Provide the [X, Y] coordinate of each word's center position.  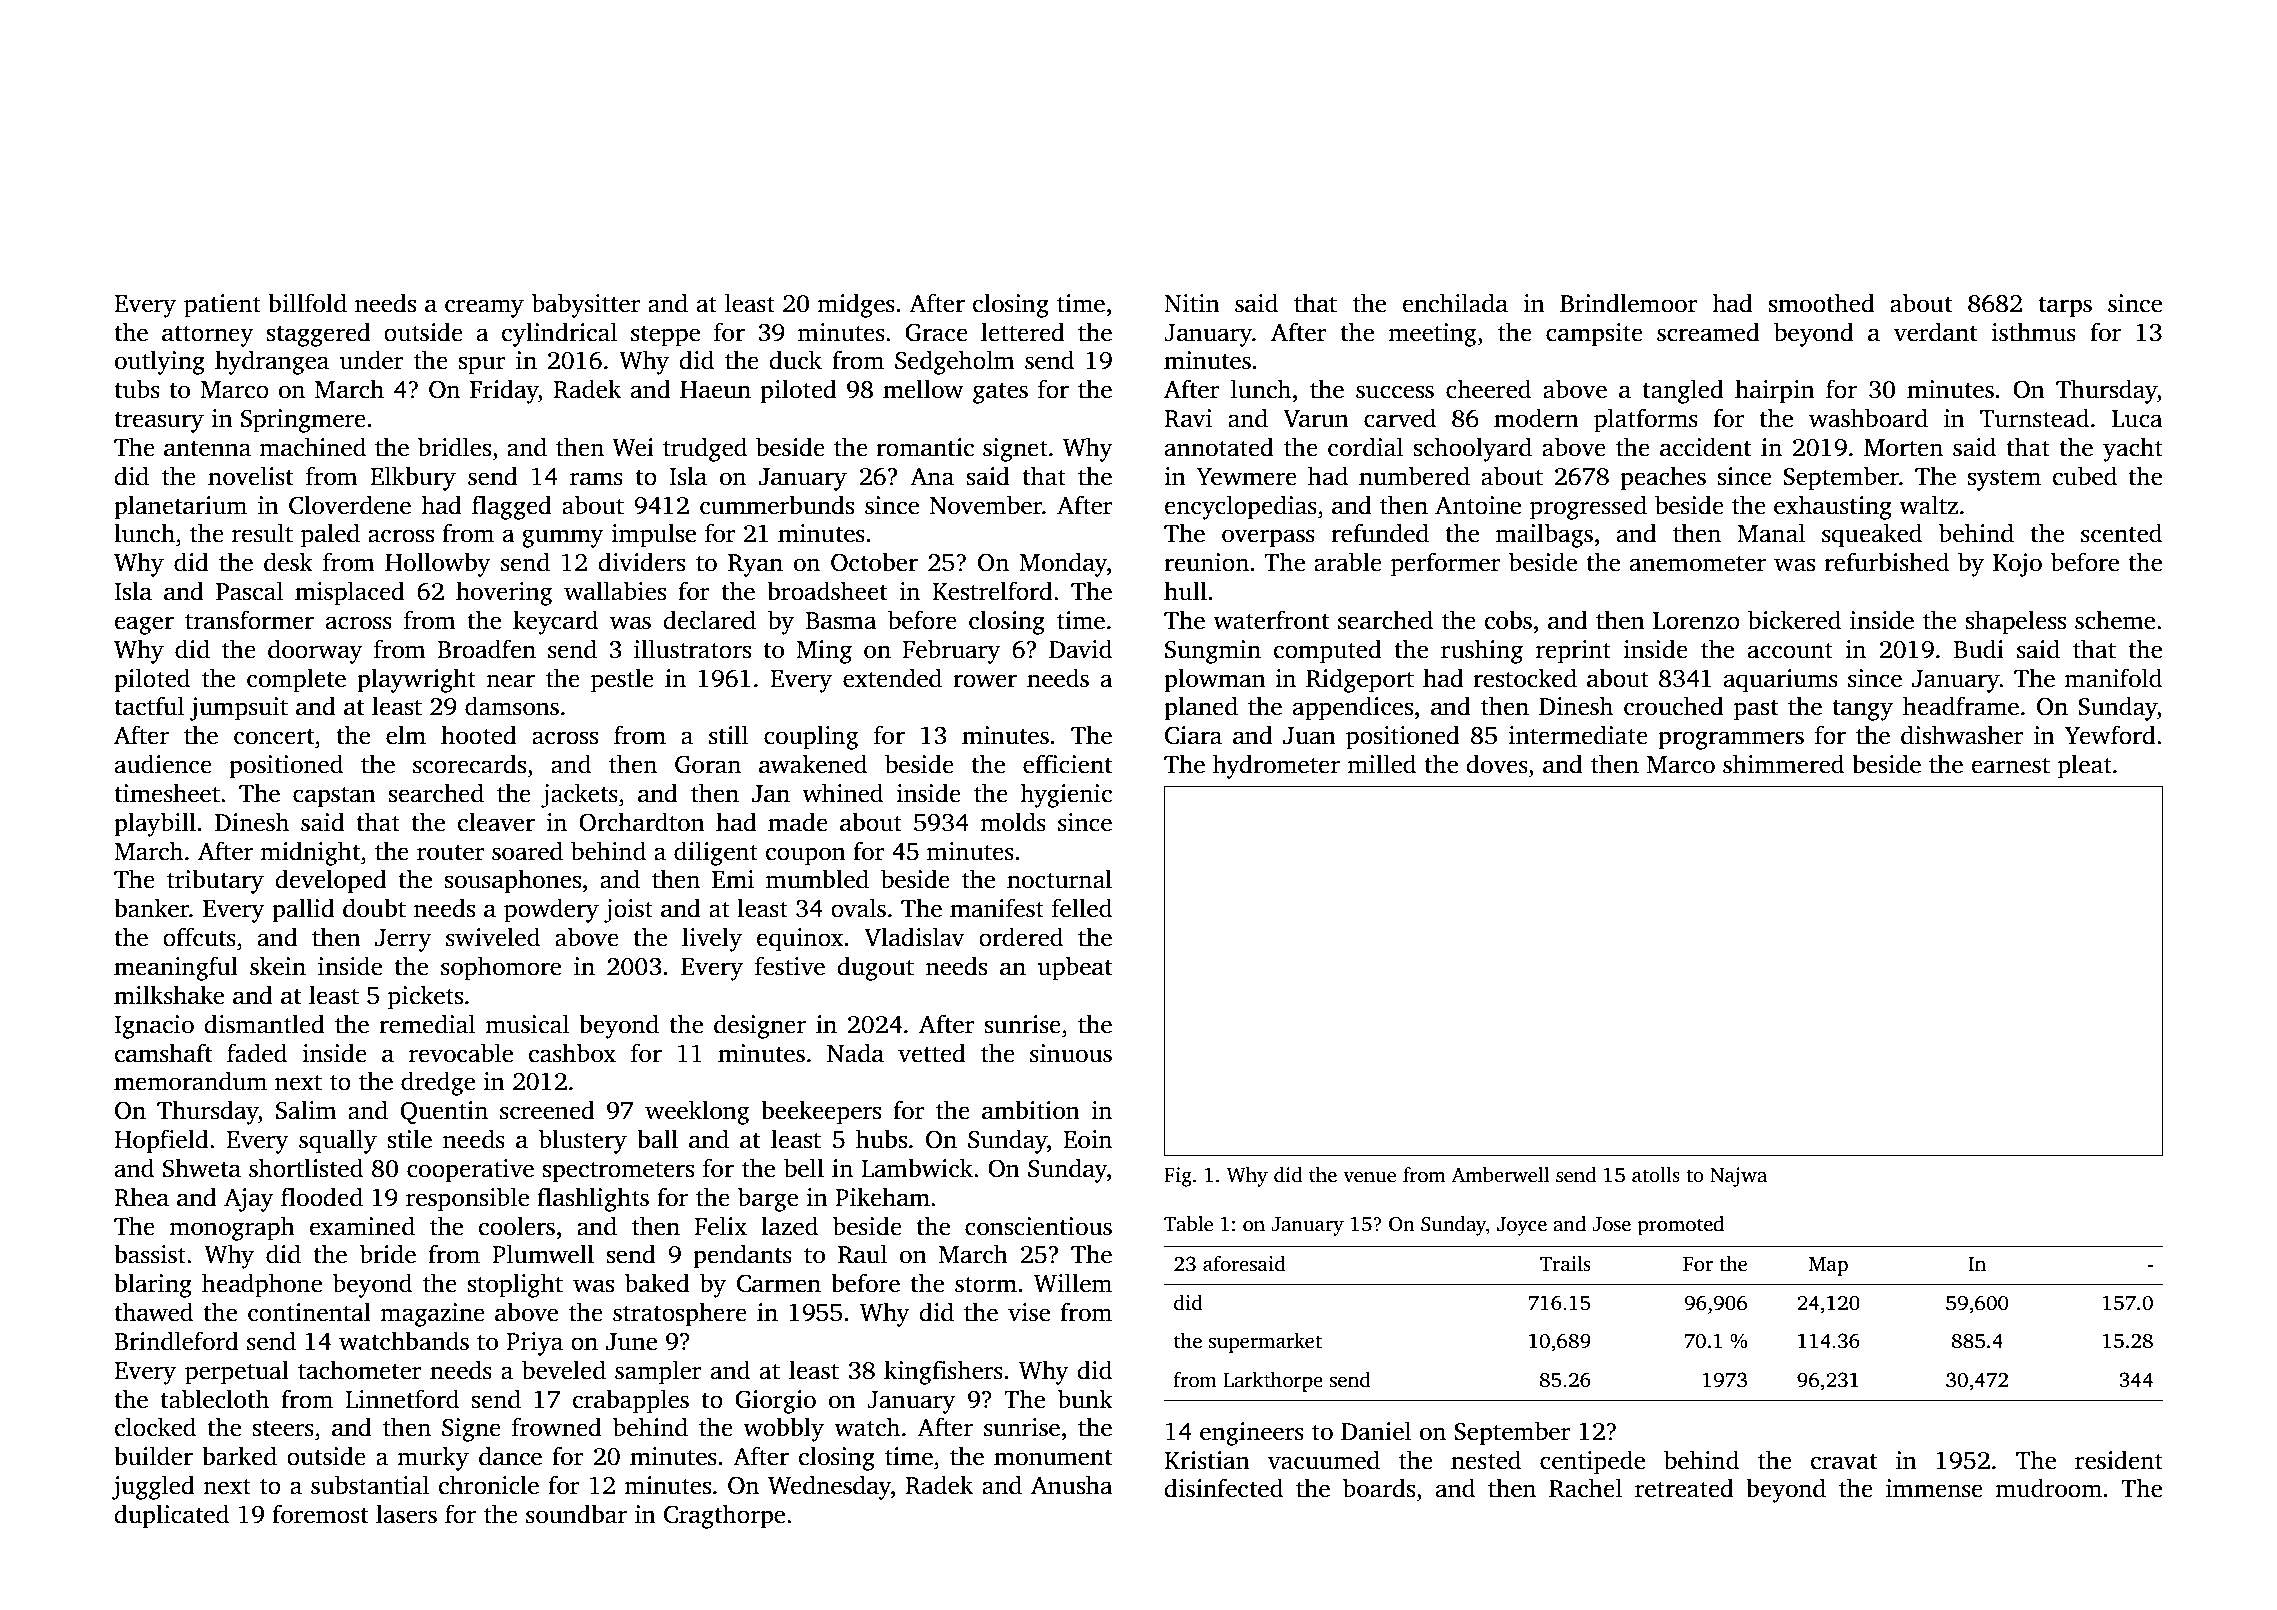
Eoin [1087, 1139]
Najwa [1738, 1177]
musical [527, 1024]
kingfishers [943, 1372]
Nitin [1192, 303]
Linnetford [402, 1399]
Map [1828, 1266]
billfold [307, 303]
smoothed [1821, 303]
